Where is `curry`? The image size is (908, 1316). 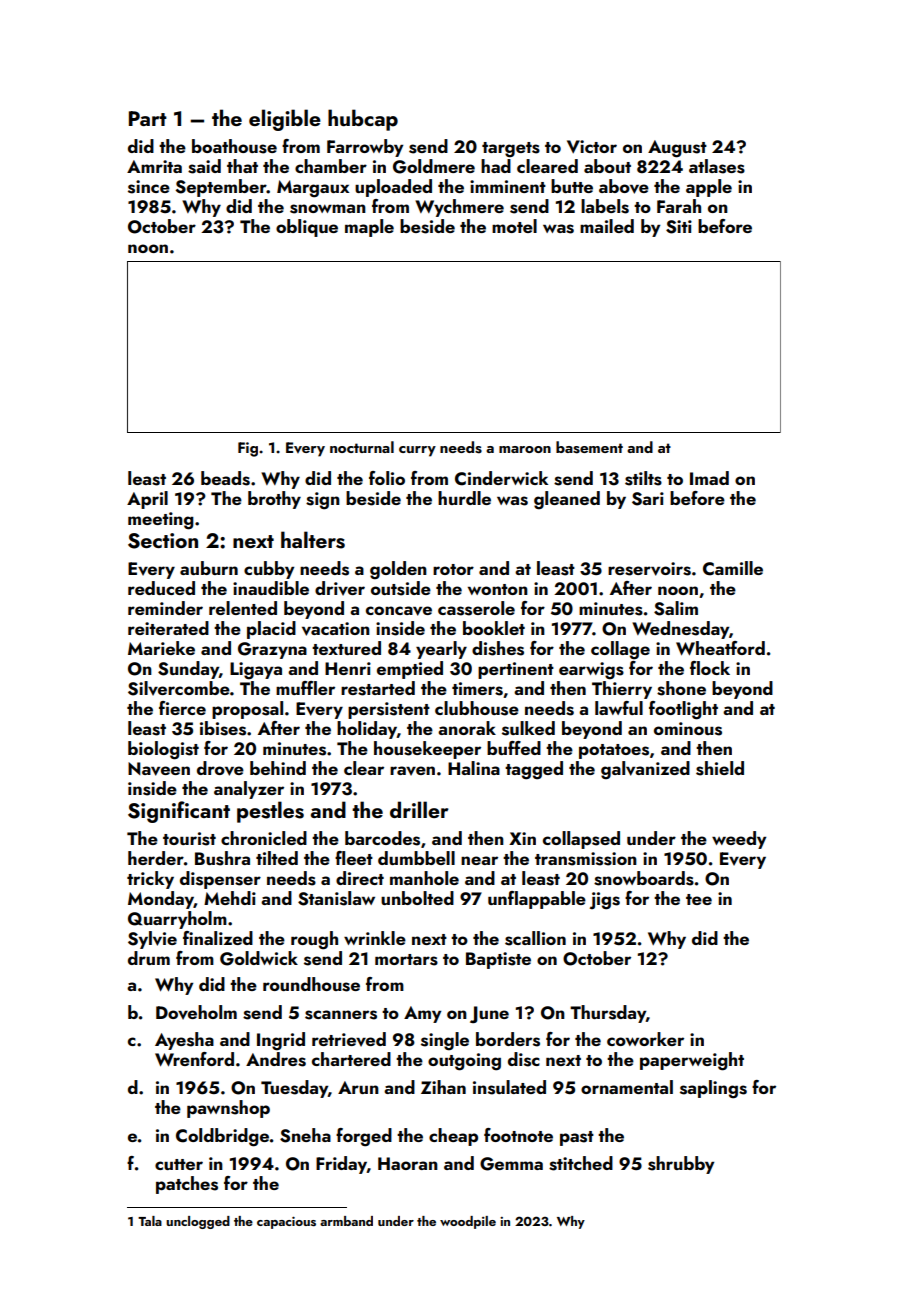
curry is located at coordinates (417, 451).
